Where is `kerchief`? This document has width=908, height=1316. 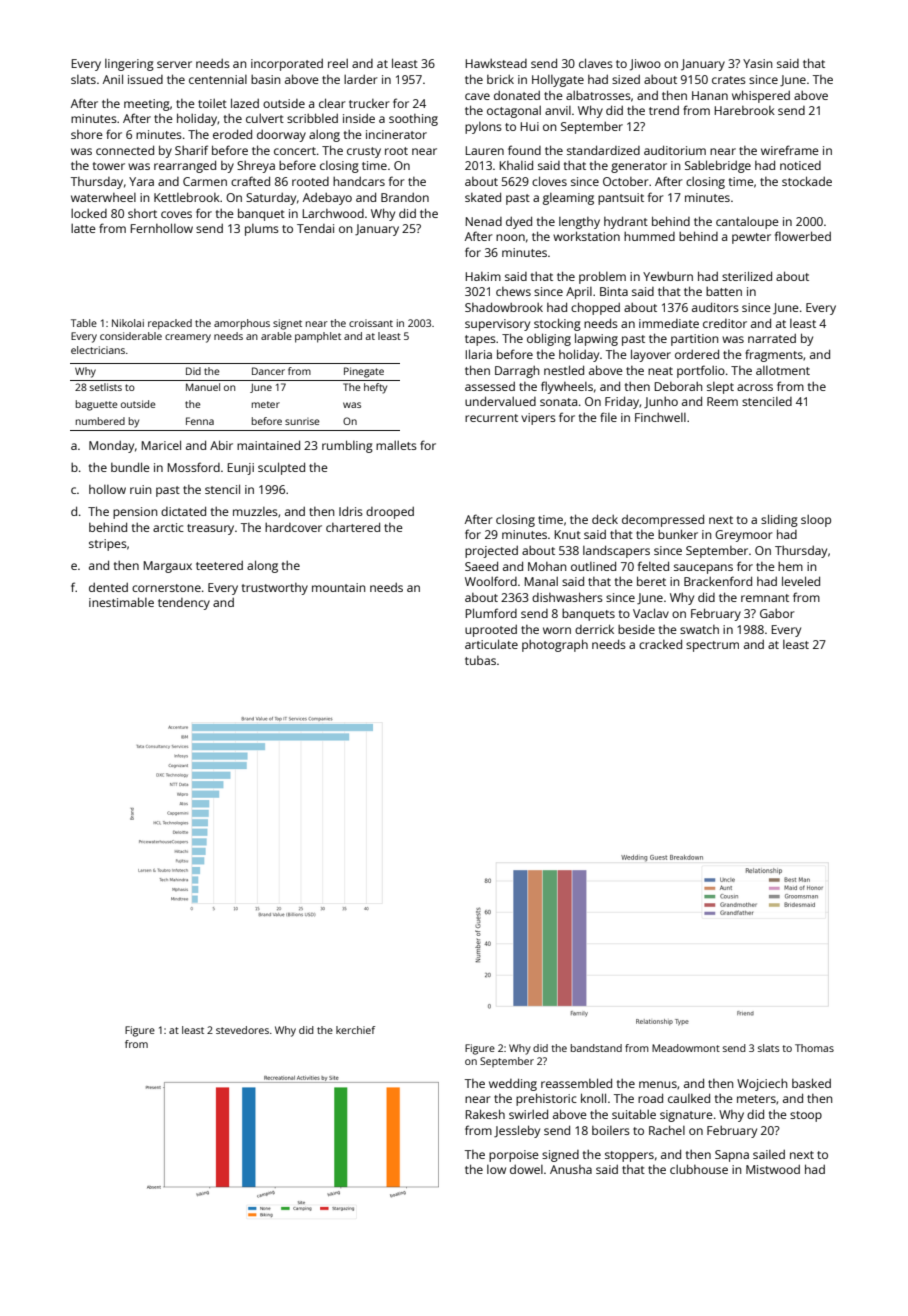
kerchief is located at coordinates (355, 1030).
